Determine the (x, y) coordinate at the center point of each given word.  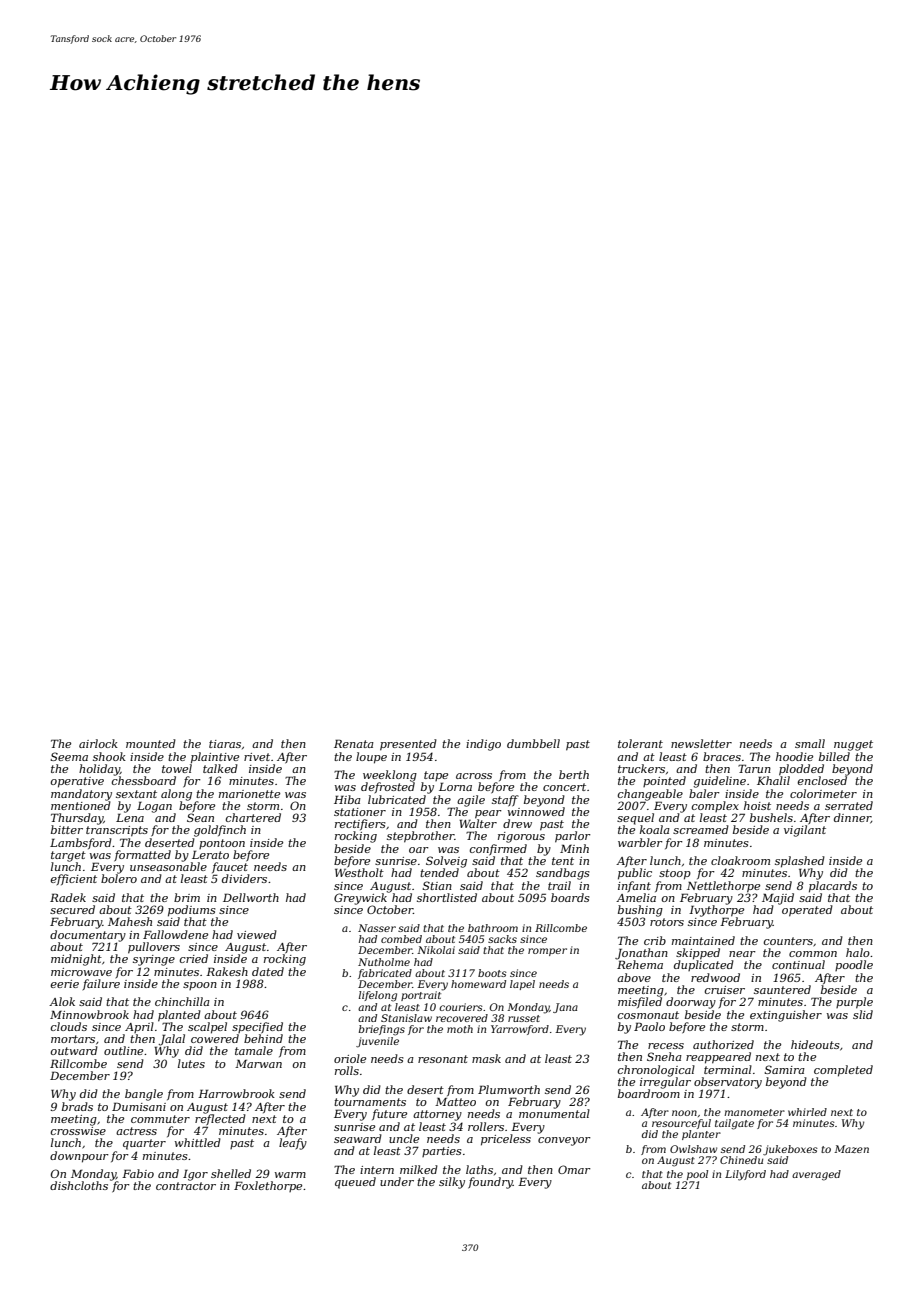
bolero (119, 878)
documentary (88, 936)
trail (559, 885)
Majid (778, 899)
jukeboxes (790, 1150)
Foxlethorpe (268, 1186)
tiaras (225, 744)
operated (807, 911)
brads (77, 1106)
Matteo (455, 1102)
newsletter (701, 743)
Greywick (360, 899)
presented (408, 745)
